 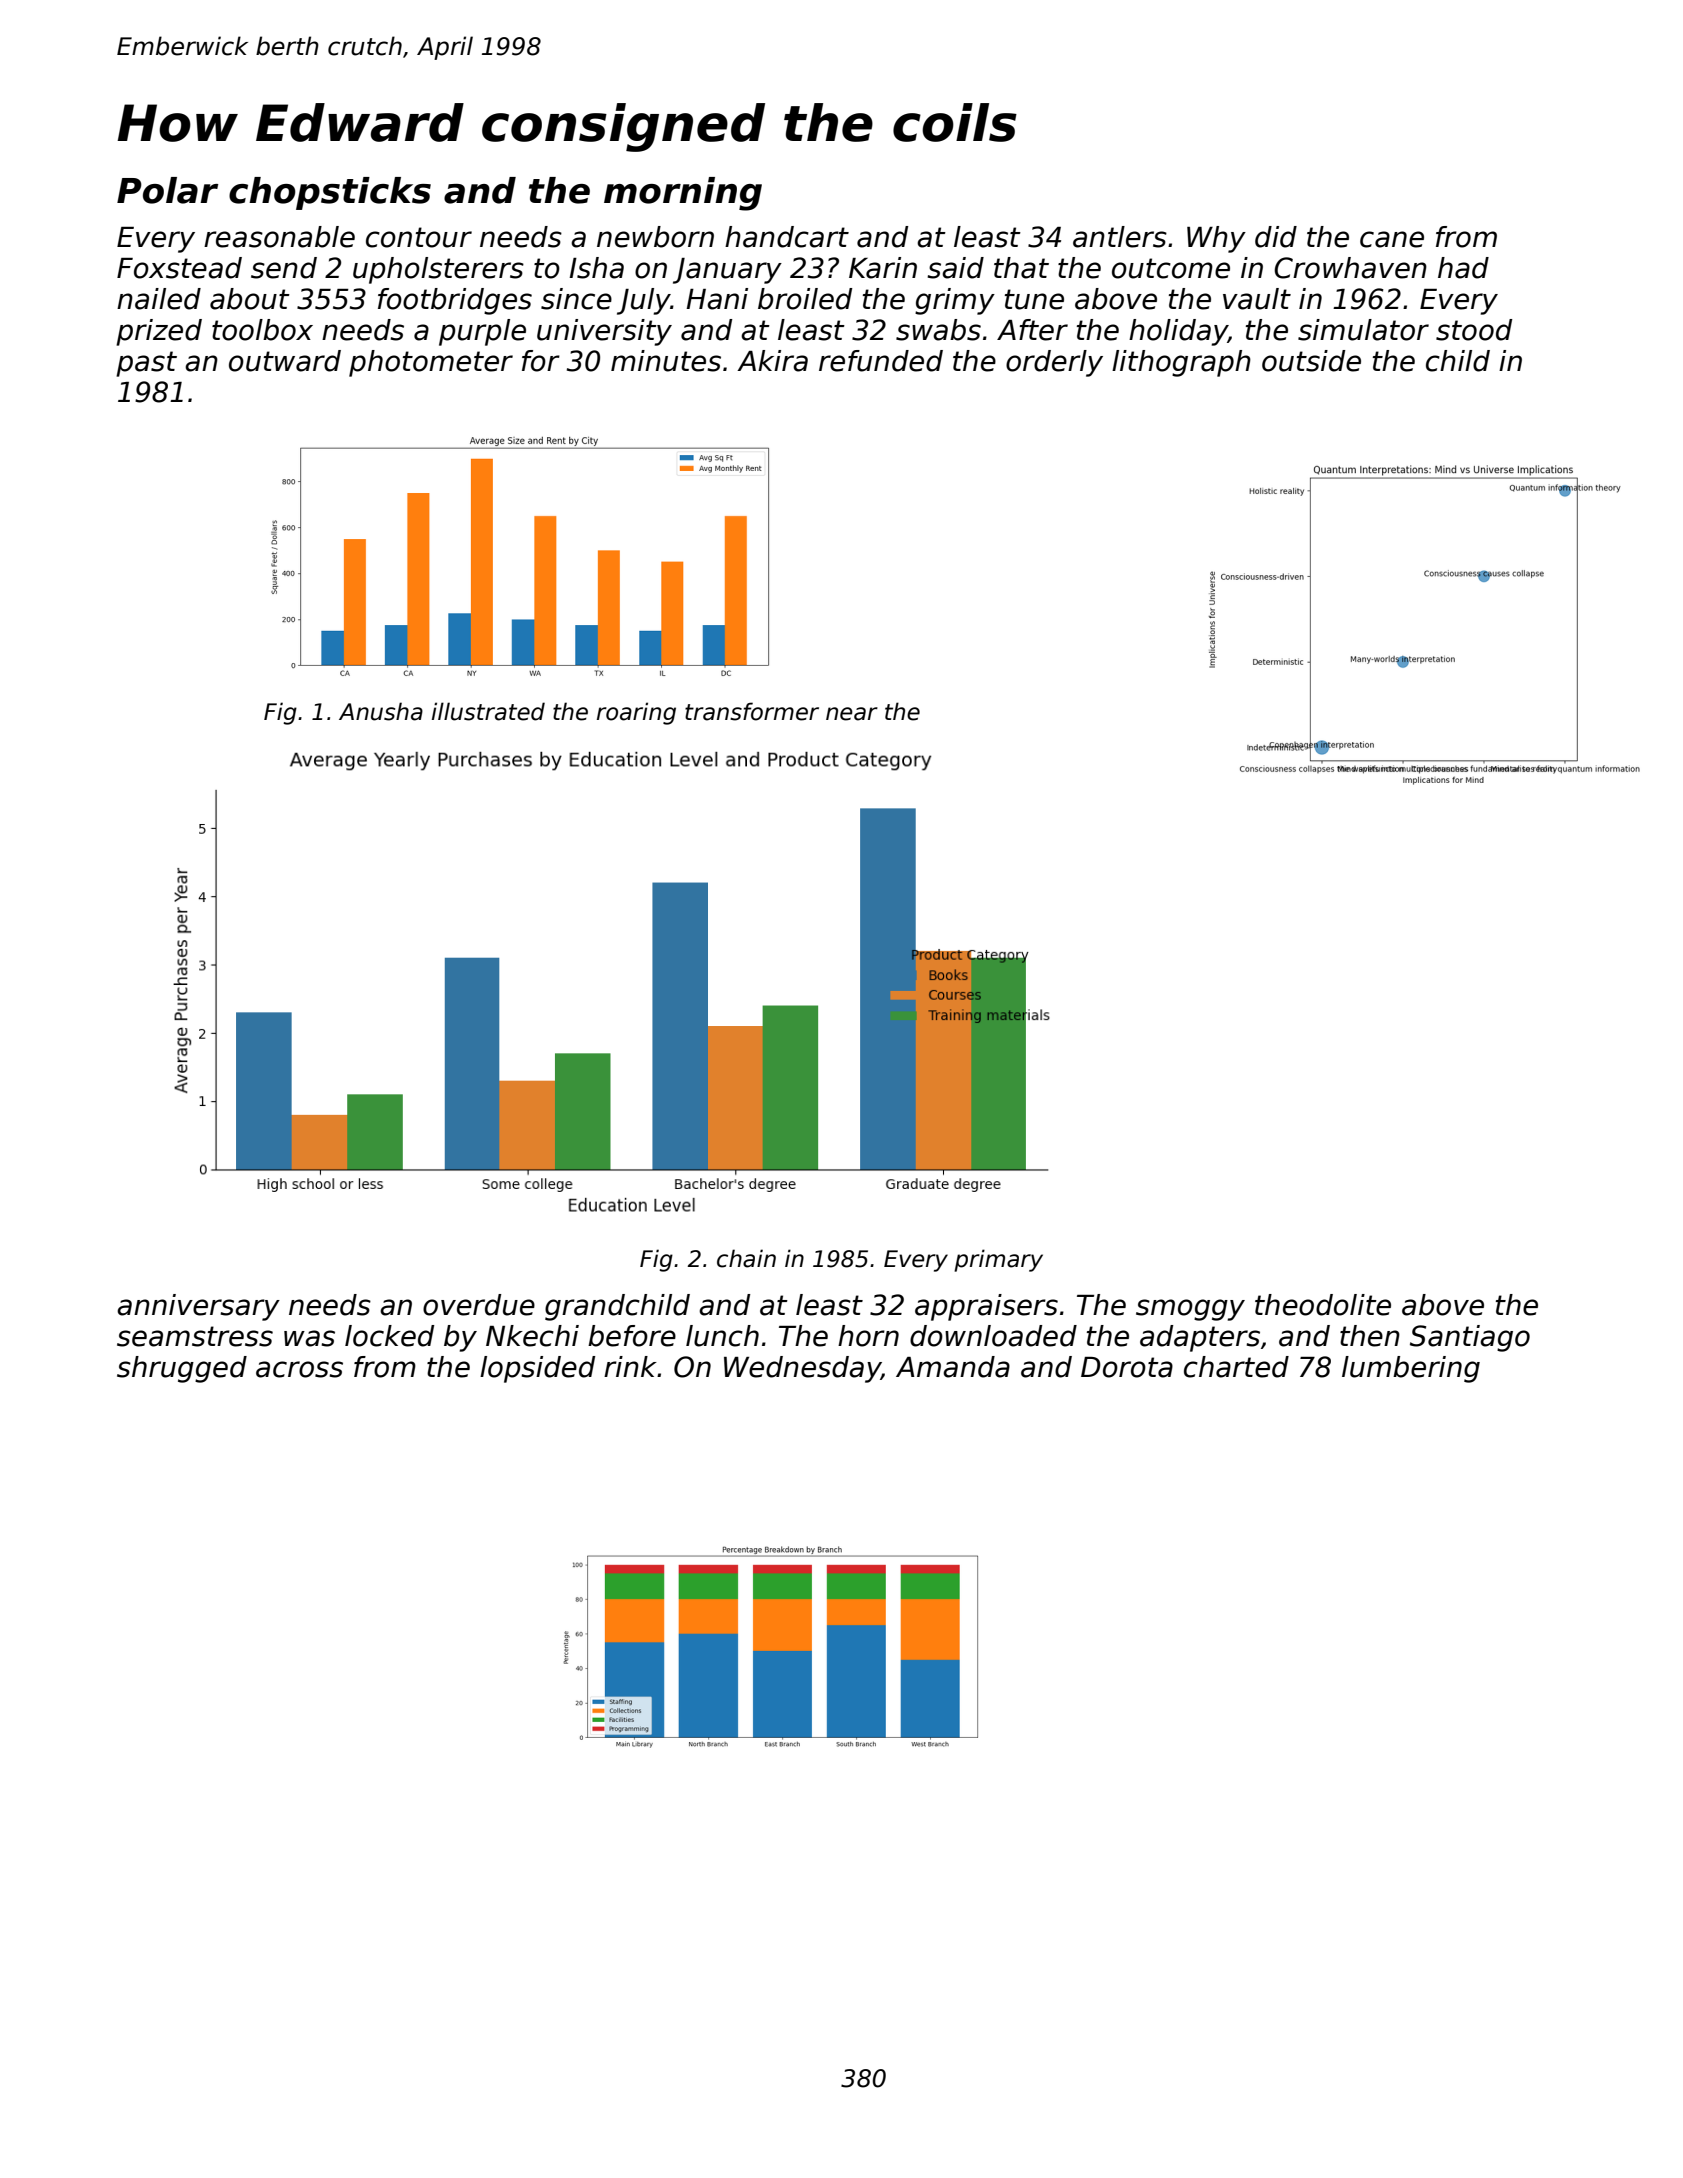 I want to click on near, so click(x=852, y=714).
